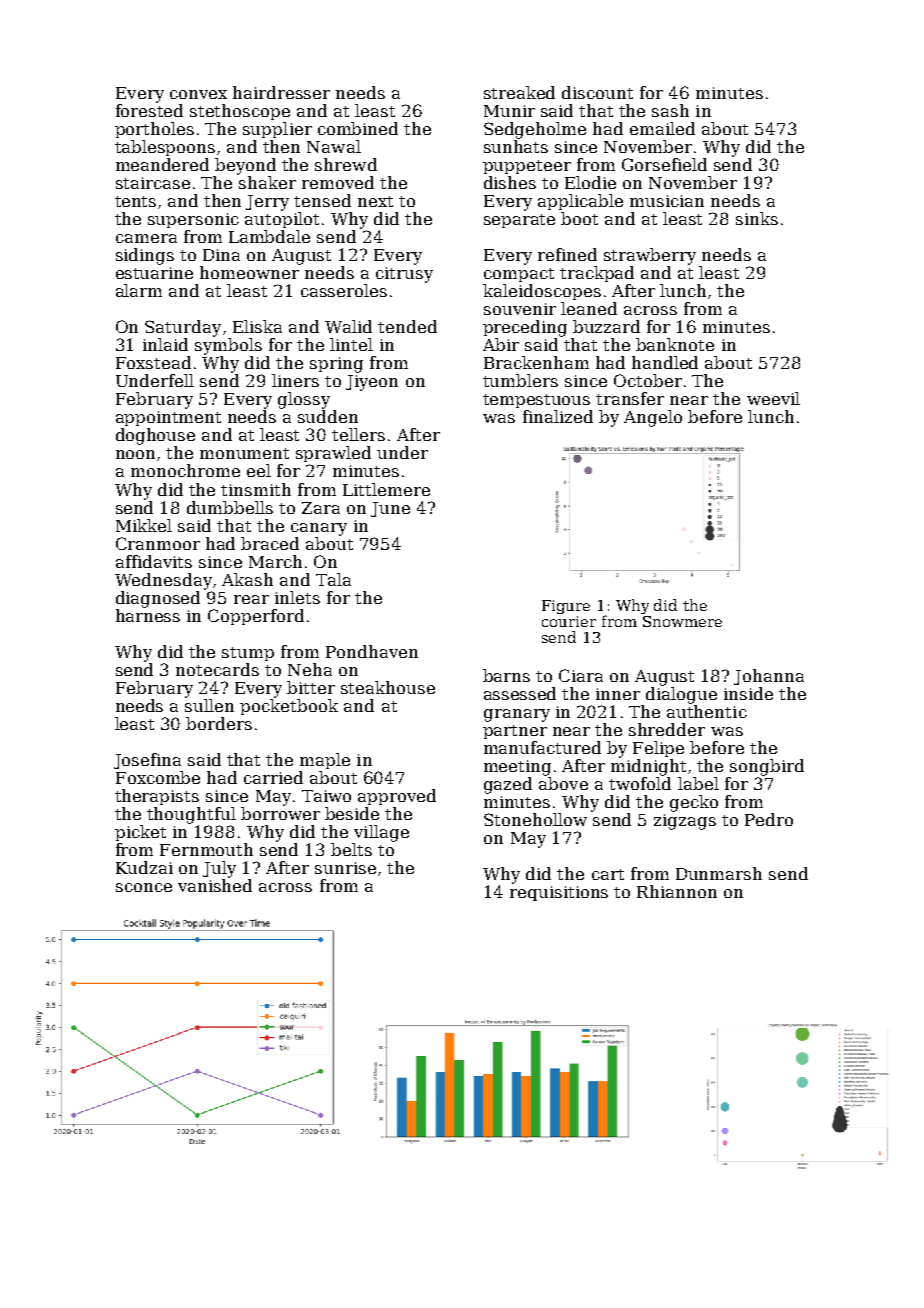 Image resolution: width=924 pixels, height=1308 pixels. Describe the element at coordinates (217, 669) in the image. I see `notecards` at that location.
